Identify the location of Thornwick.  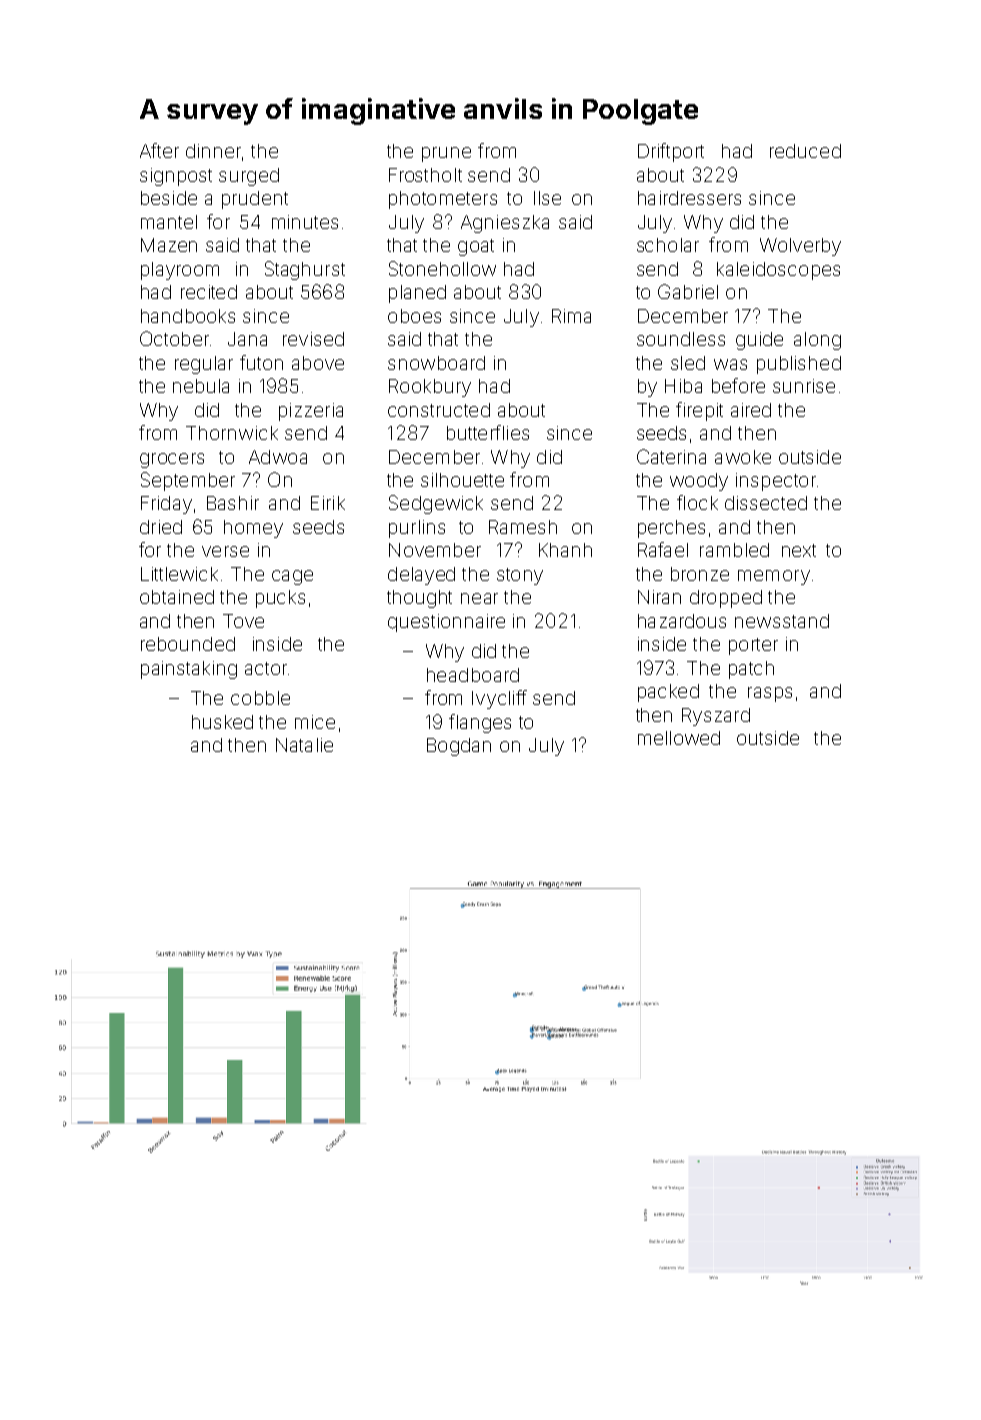
(232, 433).
